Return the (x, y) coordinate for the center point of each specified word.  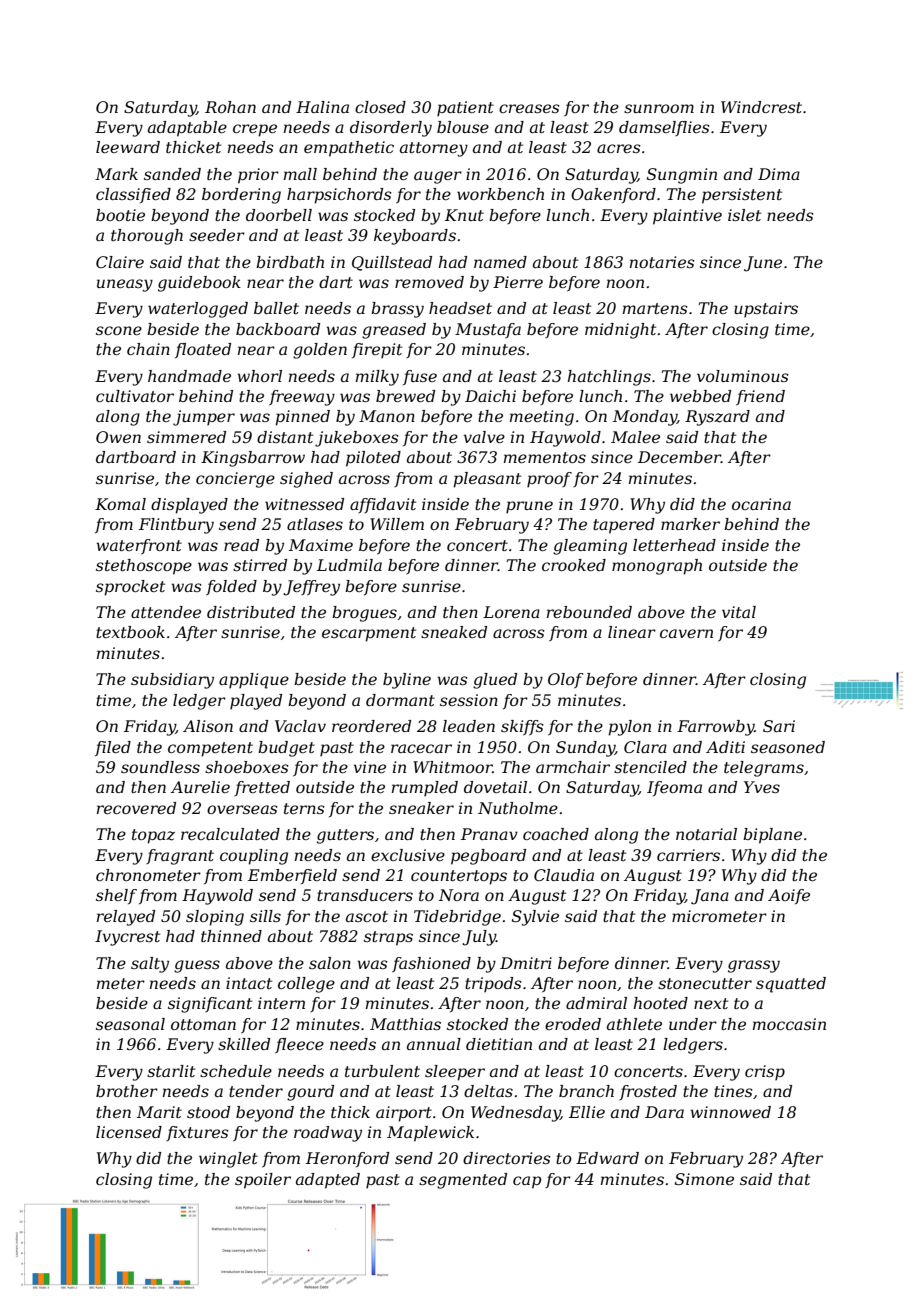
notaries (662, 262)
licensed (129, 1132)
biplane (772, 836)
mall (300, 174)
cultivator (135, 396)
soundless (160, 767)
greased (394, 331)
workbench (500, 194)
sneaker (421, 808)
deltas (488, 1091)
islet (744, 215)
